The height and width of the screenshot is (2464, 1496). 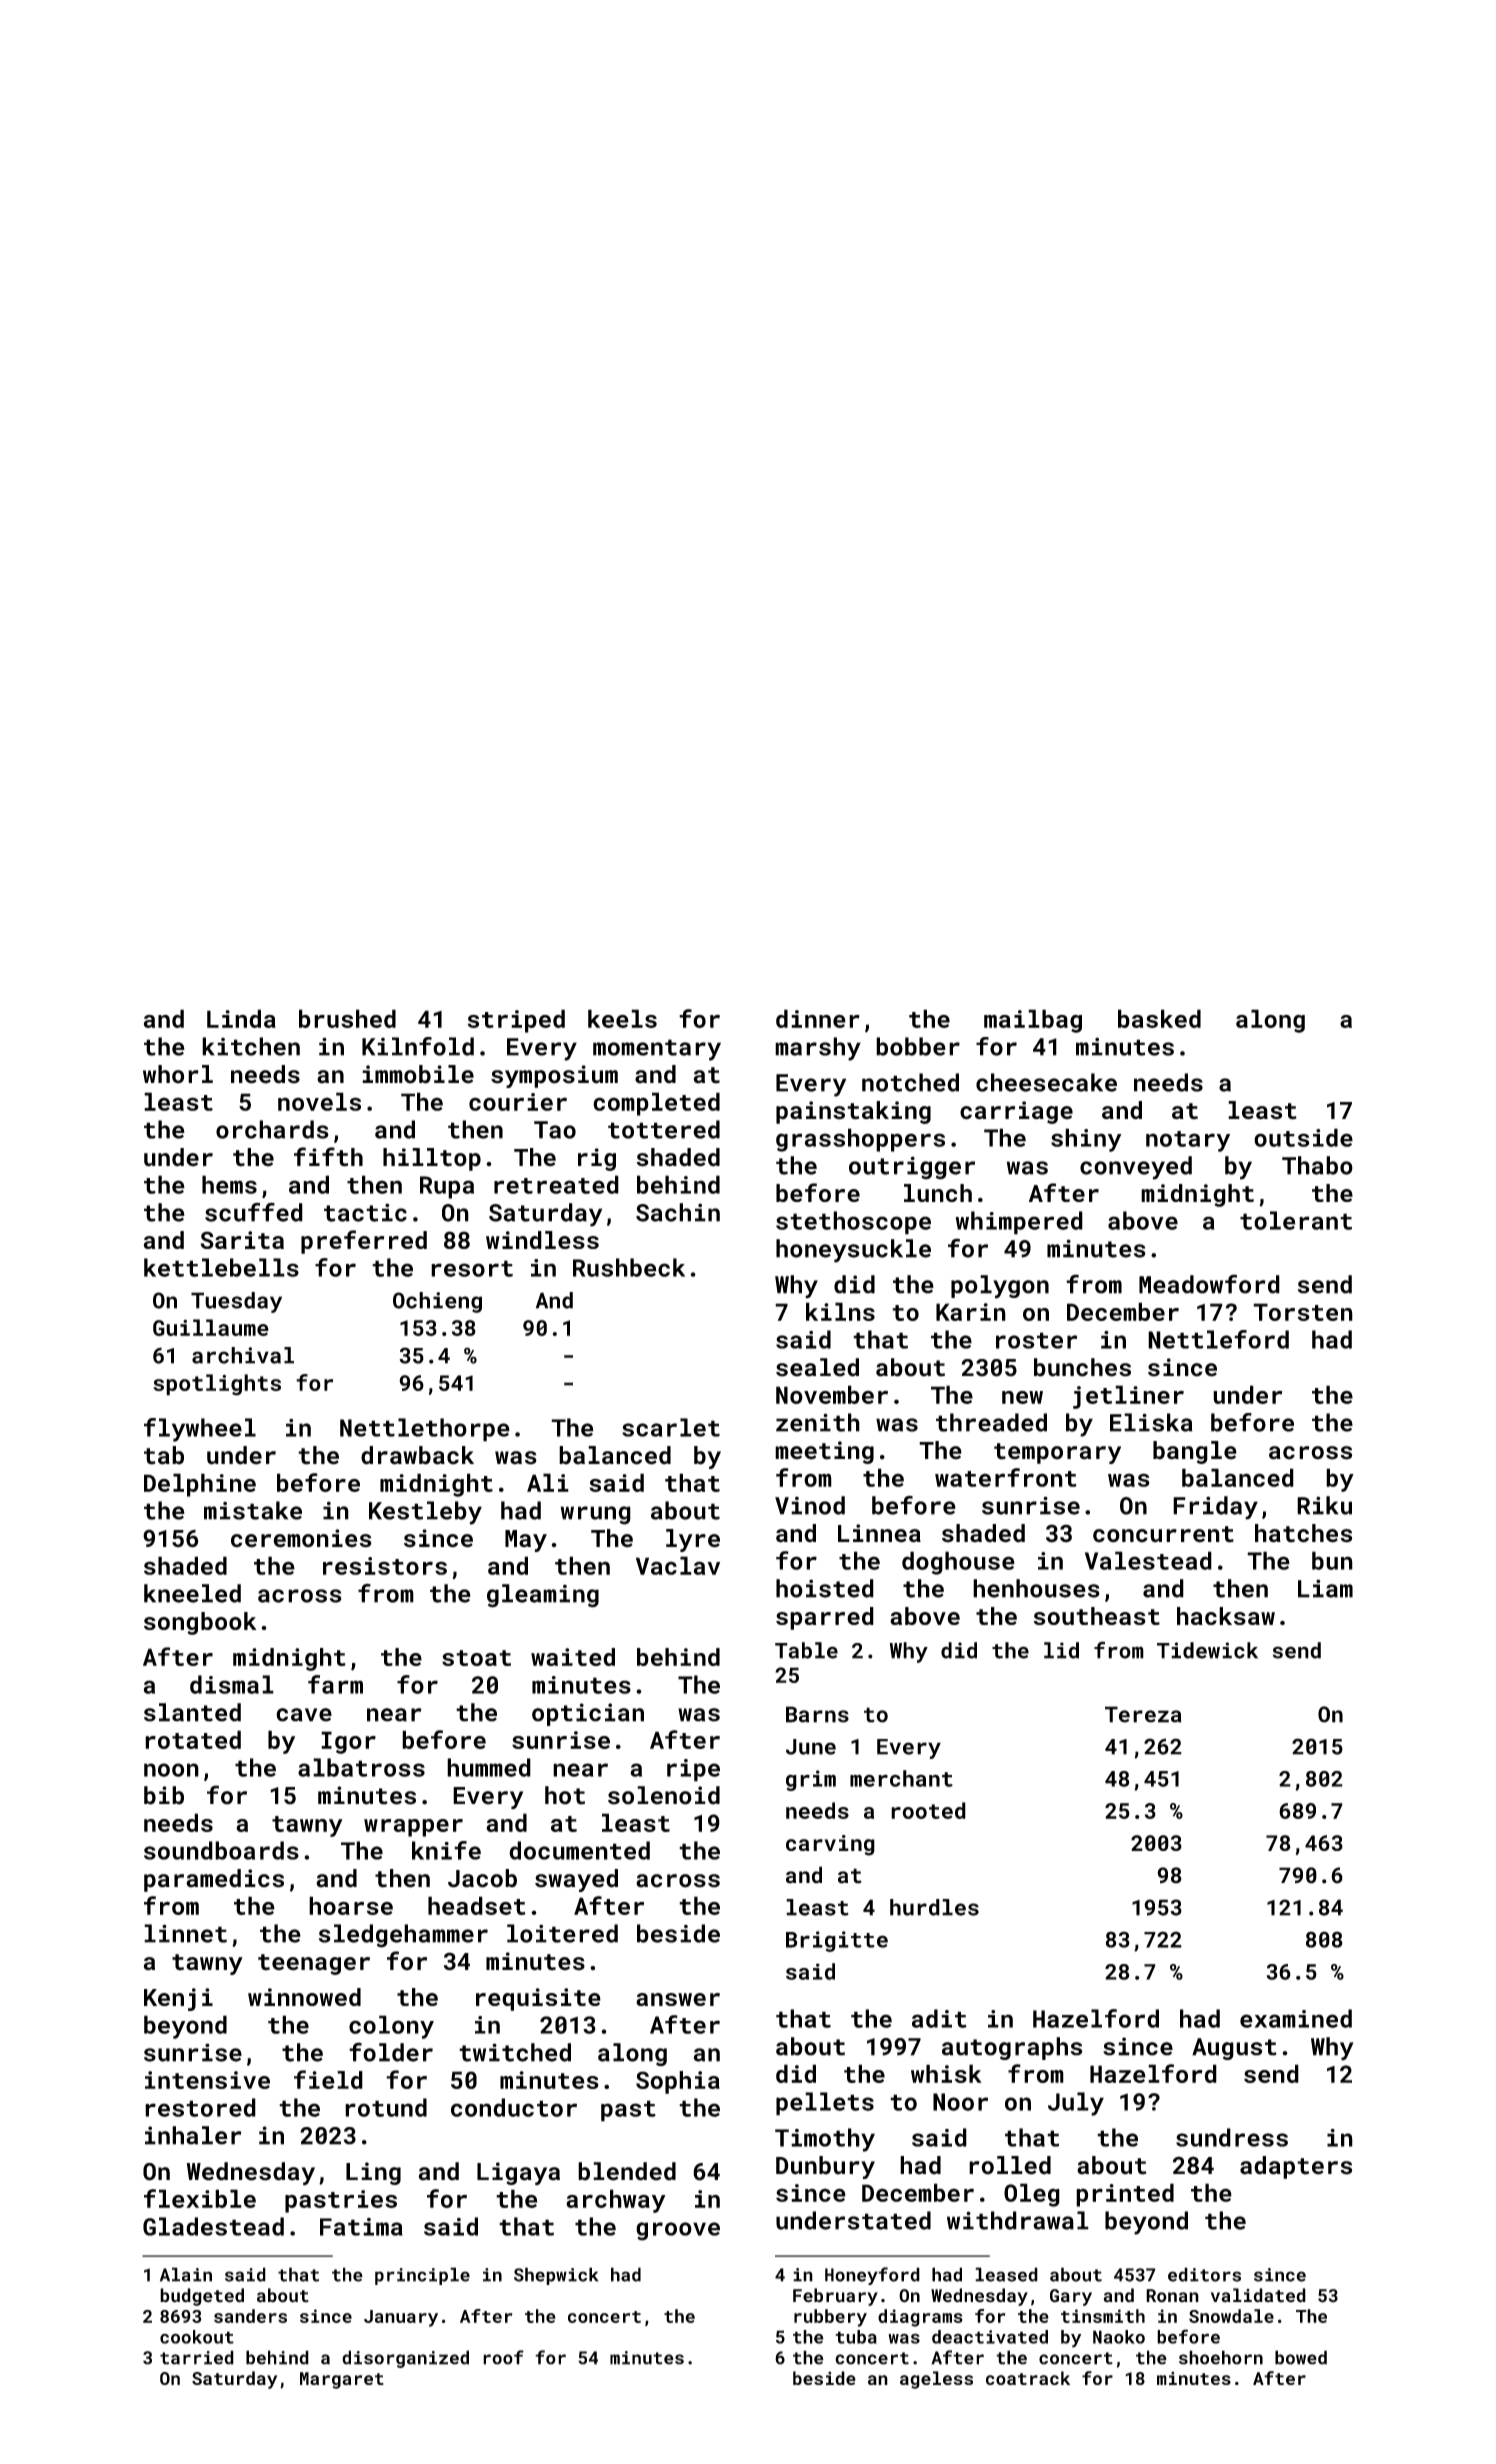 I want to click on principle, so click(x=422, y=2276).
